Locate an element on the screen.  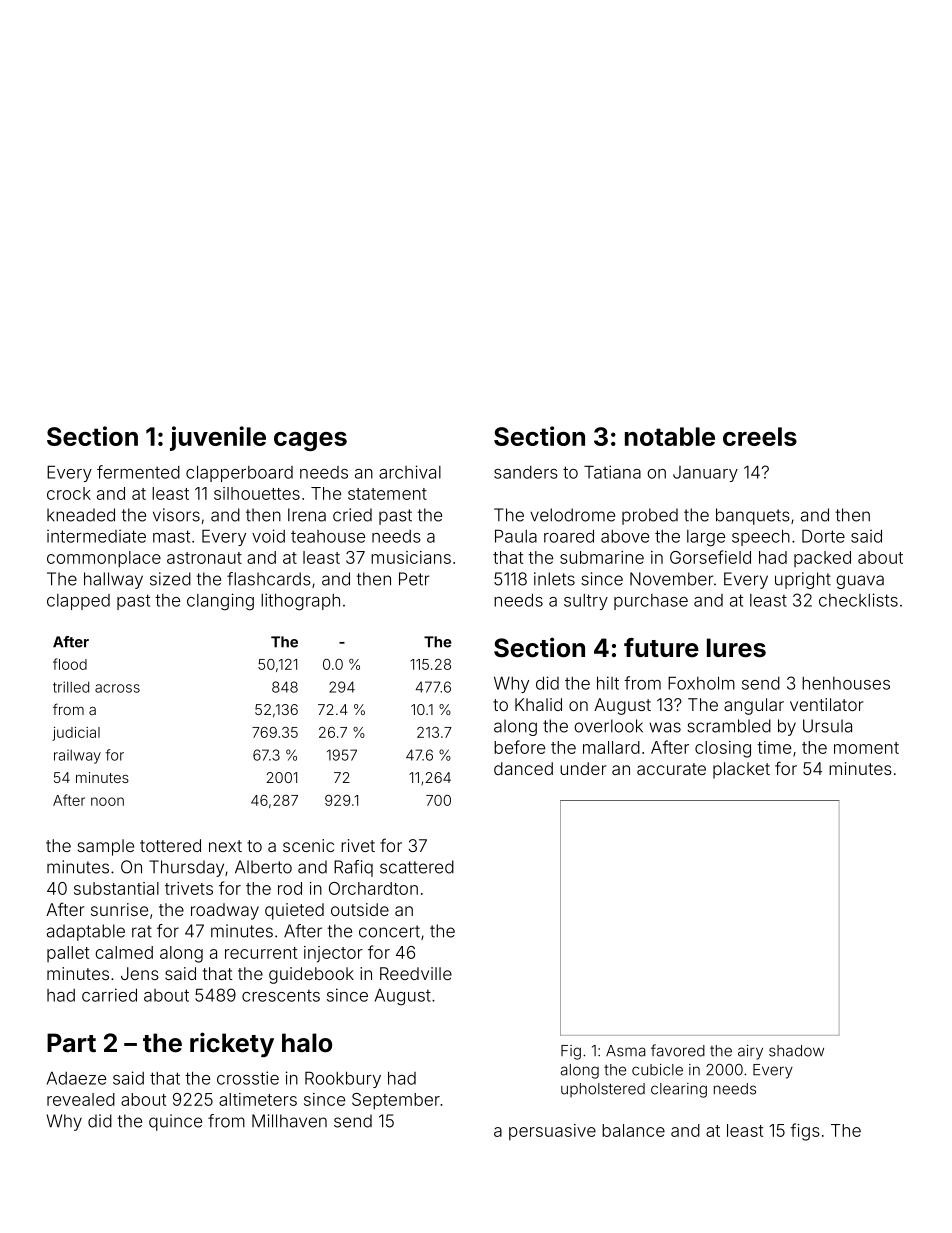
juvenile is located at coordinates (218, 438).
